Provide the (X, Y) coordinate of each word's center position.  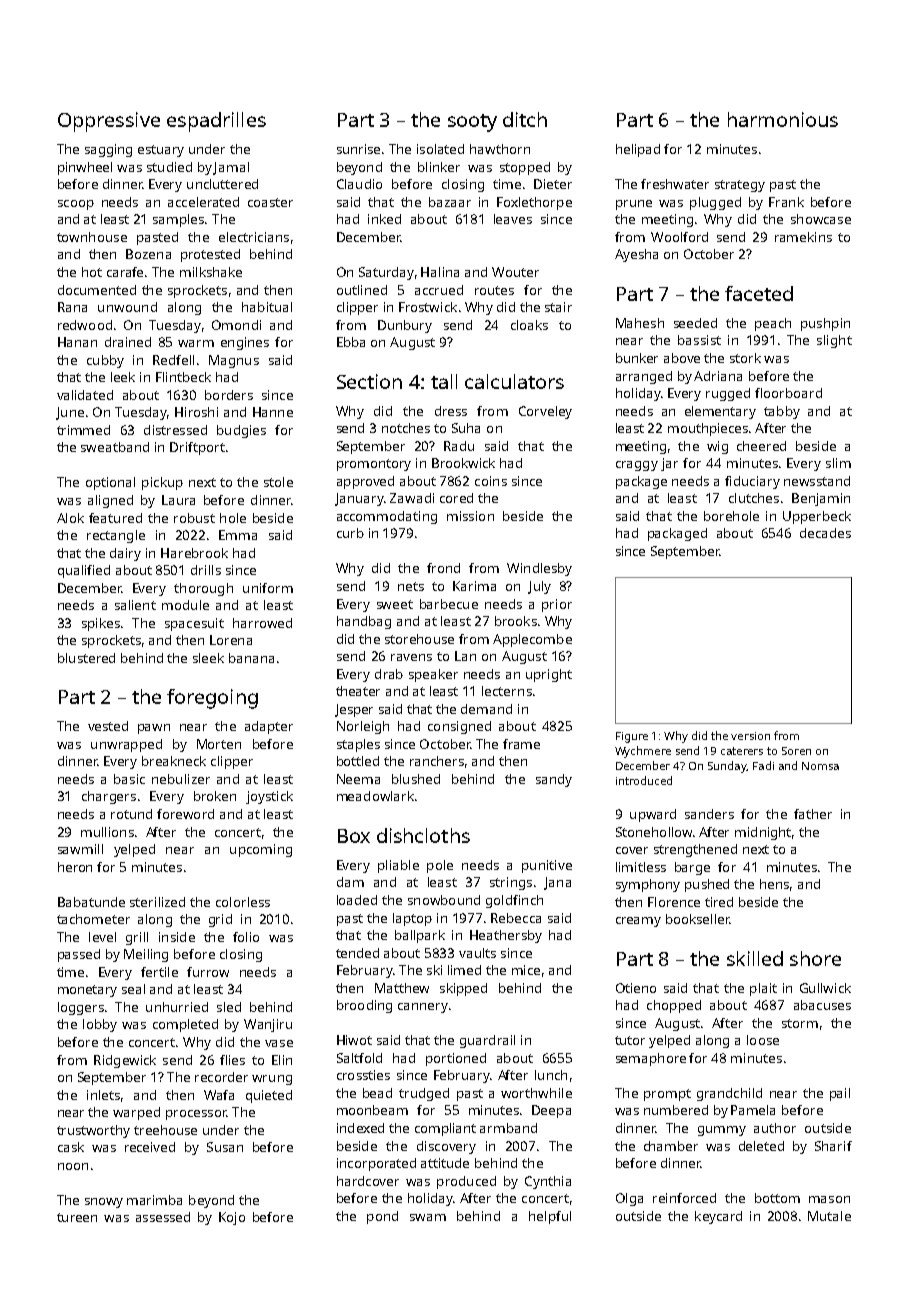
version (750, 736)
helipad (638, 150)
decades (825, 533)
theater (358, 691)
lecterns (507, 691)
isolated (440, 149)
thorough (203, 589)
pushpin (825, 324)
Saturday (386, 273)
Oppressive (109, 122)
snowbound (444, 900)
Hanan (77, 342)
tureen (77, 1217)
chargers (109, 797)
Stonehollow (654, 832)
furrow (208, 972)
